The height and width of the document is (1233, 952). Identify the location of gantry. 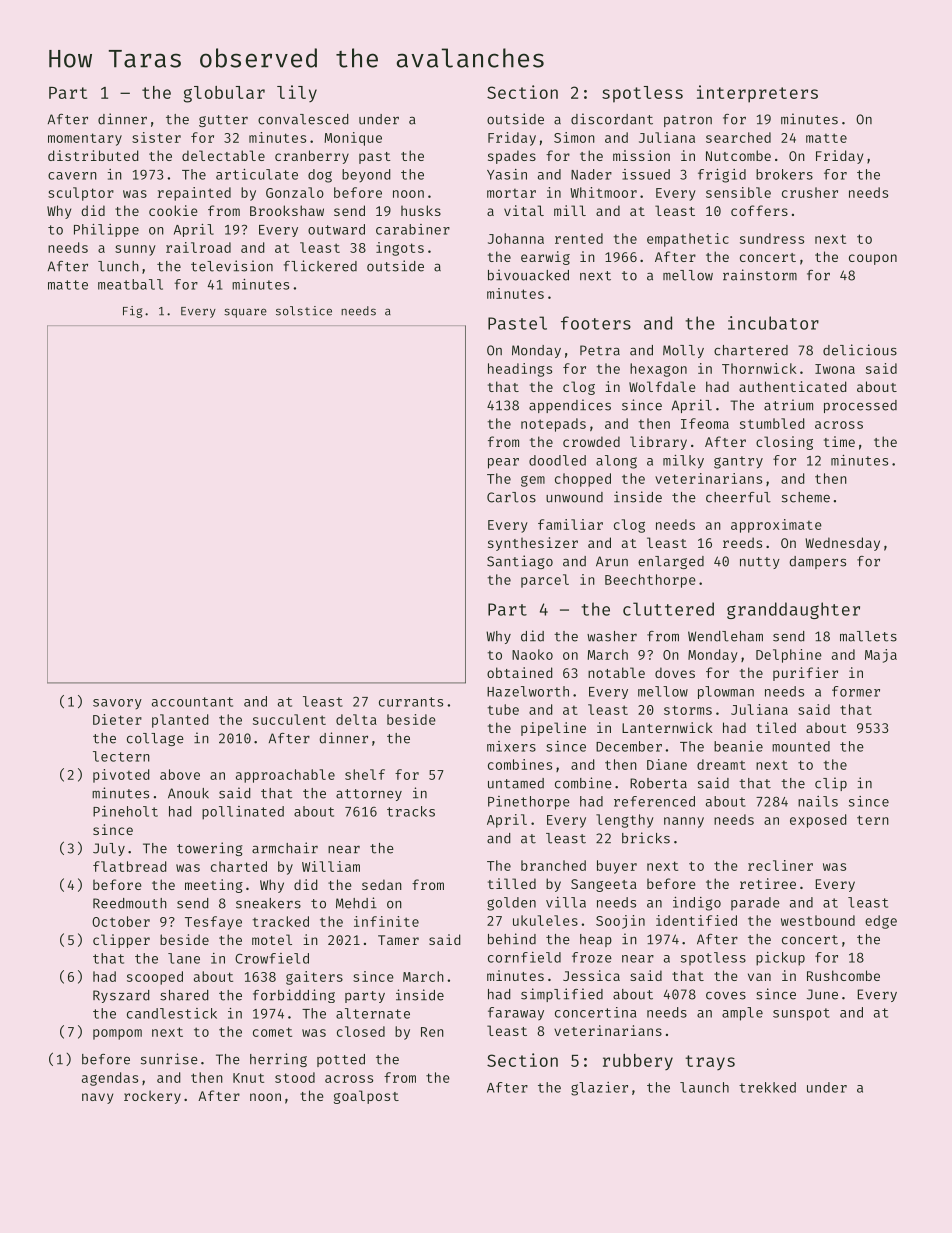
(738, 462).
